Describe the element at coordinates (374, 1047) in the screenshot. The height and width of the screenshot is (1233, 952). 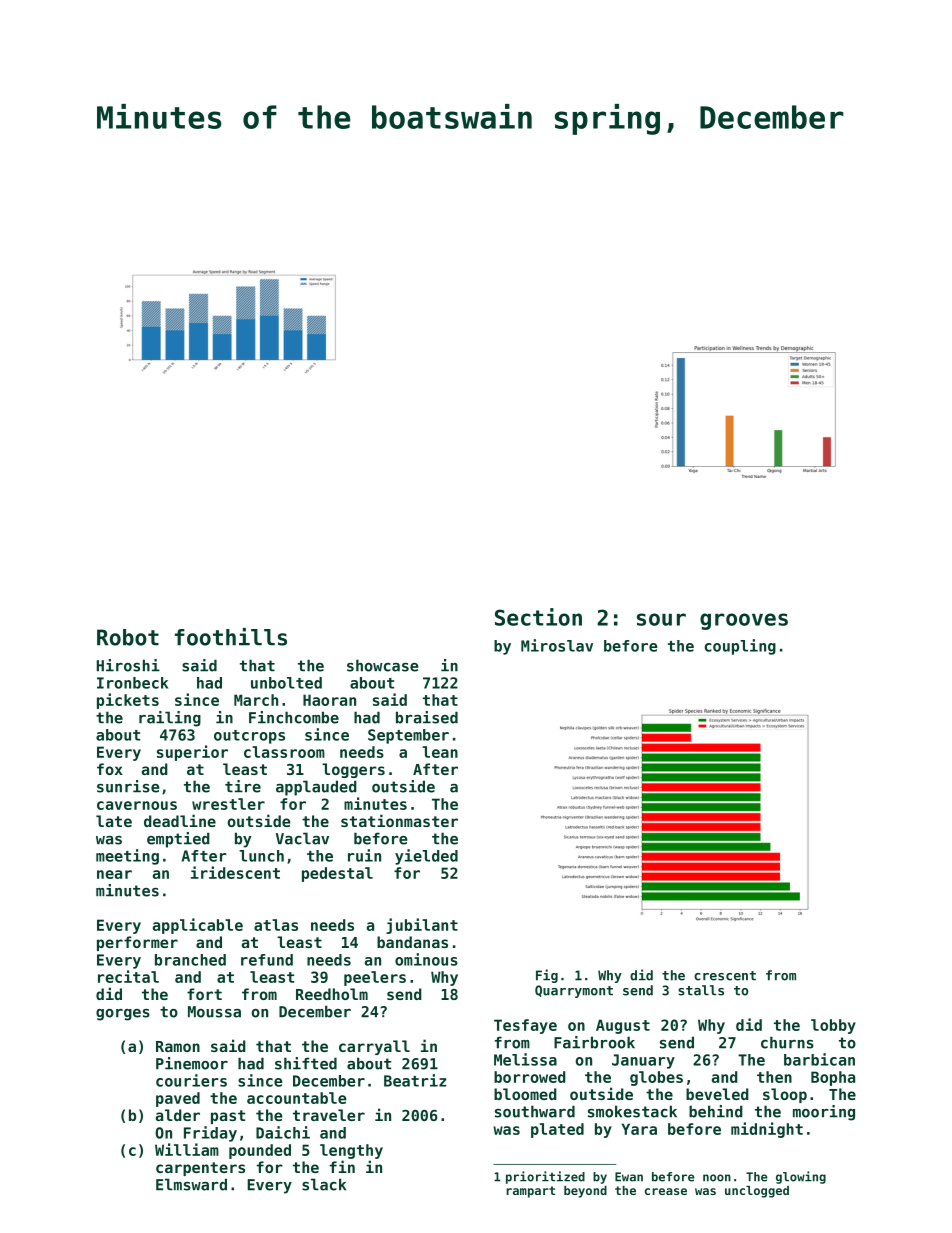
I see `carryall` at that location.
